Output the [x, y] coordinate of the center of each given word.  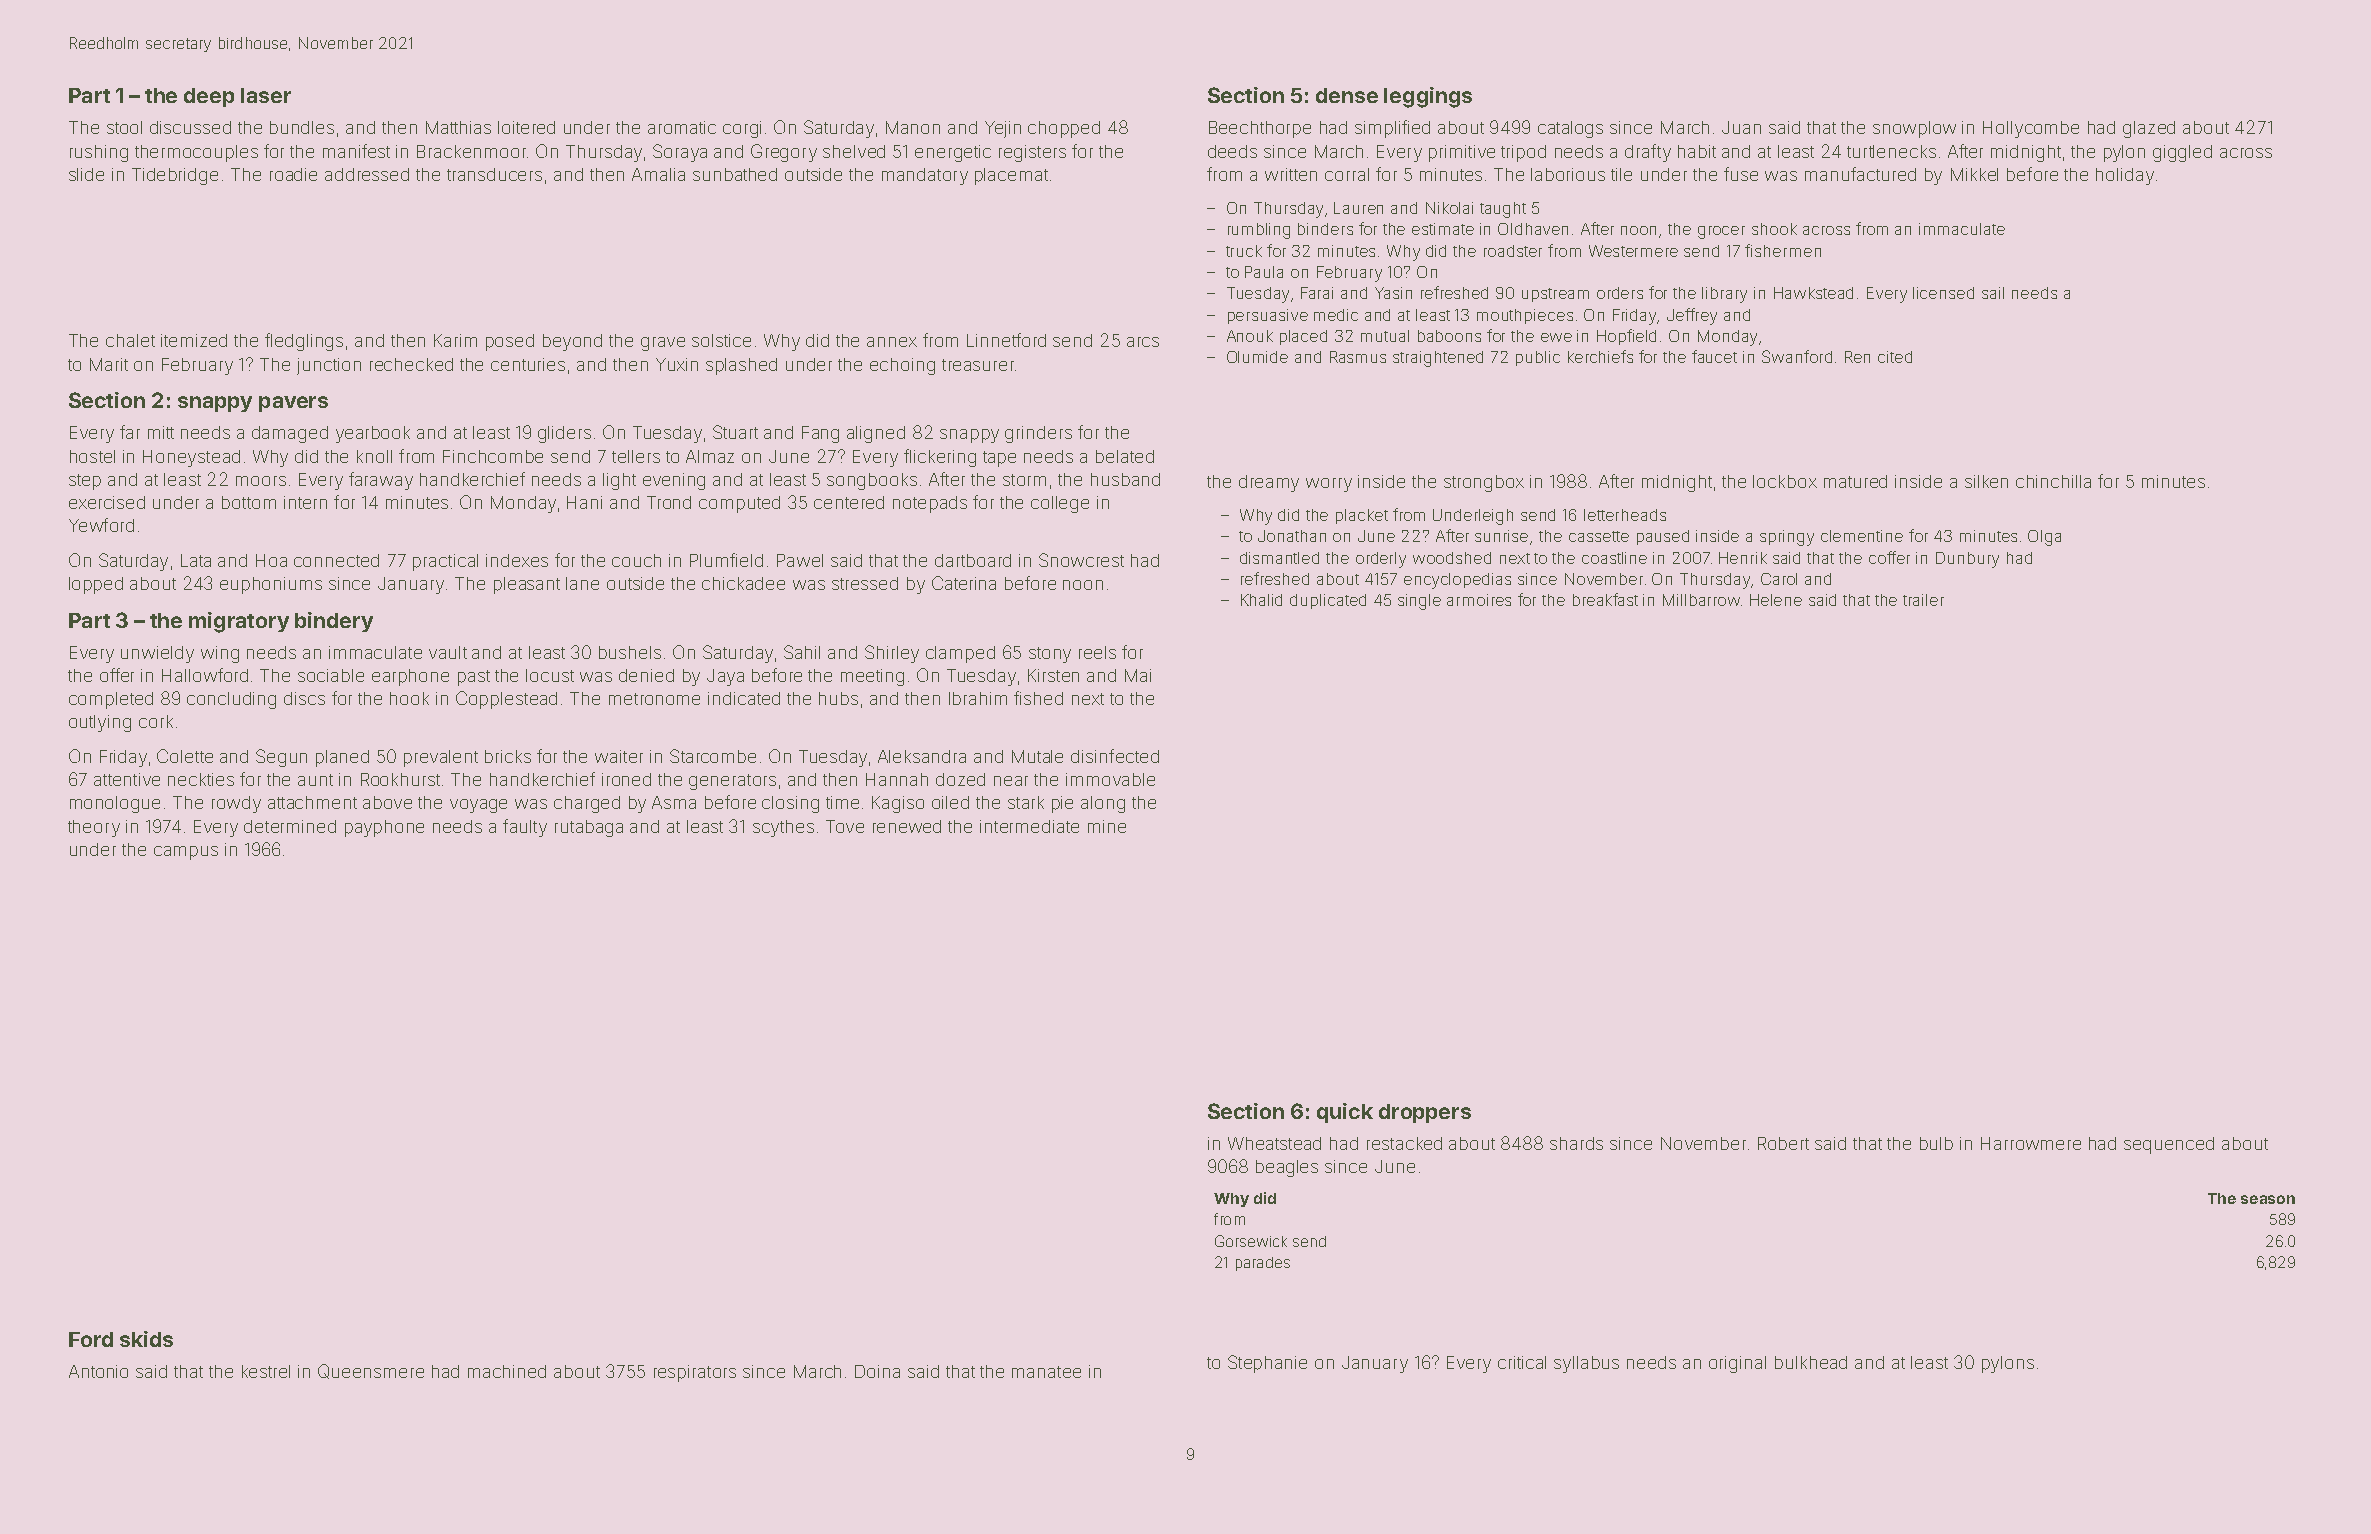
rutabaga [589, 828]
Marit [109, 364]
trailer [1923, 600]
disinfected [1115, 756]
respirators [695, 1373]
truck [1244, 251]
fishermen [1783, 250]
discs [304, 698]
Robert [1783, 1143]
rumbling [1259, 231]
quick [1345, 1113]
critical [1522, 1362]
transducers [494, 174]
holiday [2125, 176]
